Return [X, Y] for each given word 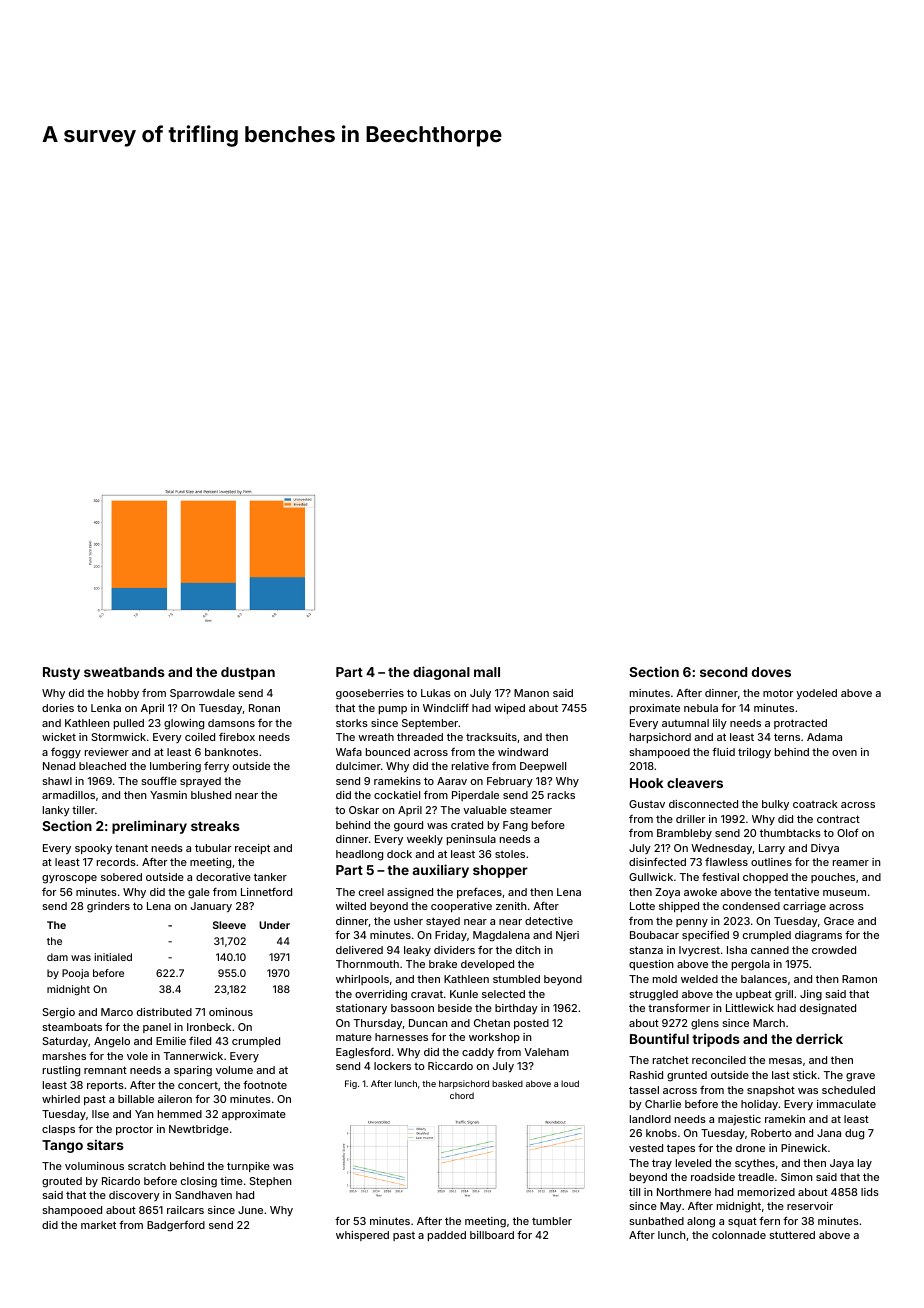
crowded [834, 950]
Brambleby [684, 834]
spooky [93, 849]
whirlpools [362, 980]
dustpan [248, 673]
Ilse [100, 1114]
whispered [362, 1236]
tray [662, 1164]
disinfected [657, 861]
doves [771, 672]
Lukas [436, 693]
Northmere [684, 1192]
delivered [359, 950]
